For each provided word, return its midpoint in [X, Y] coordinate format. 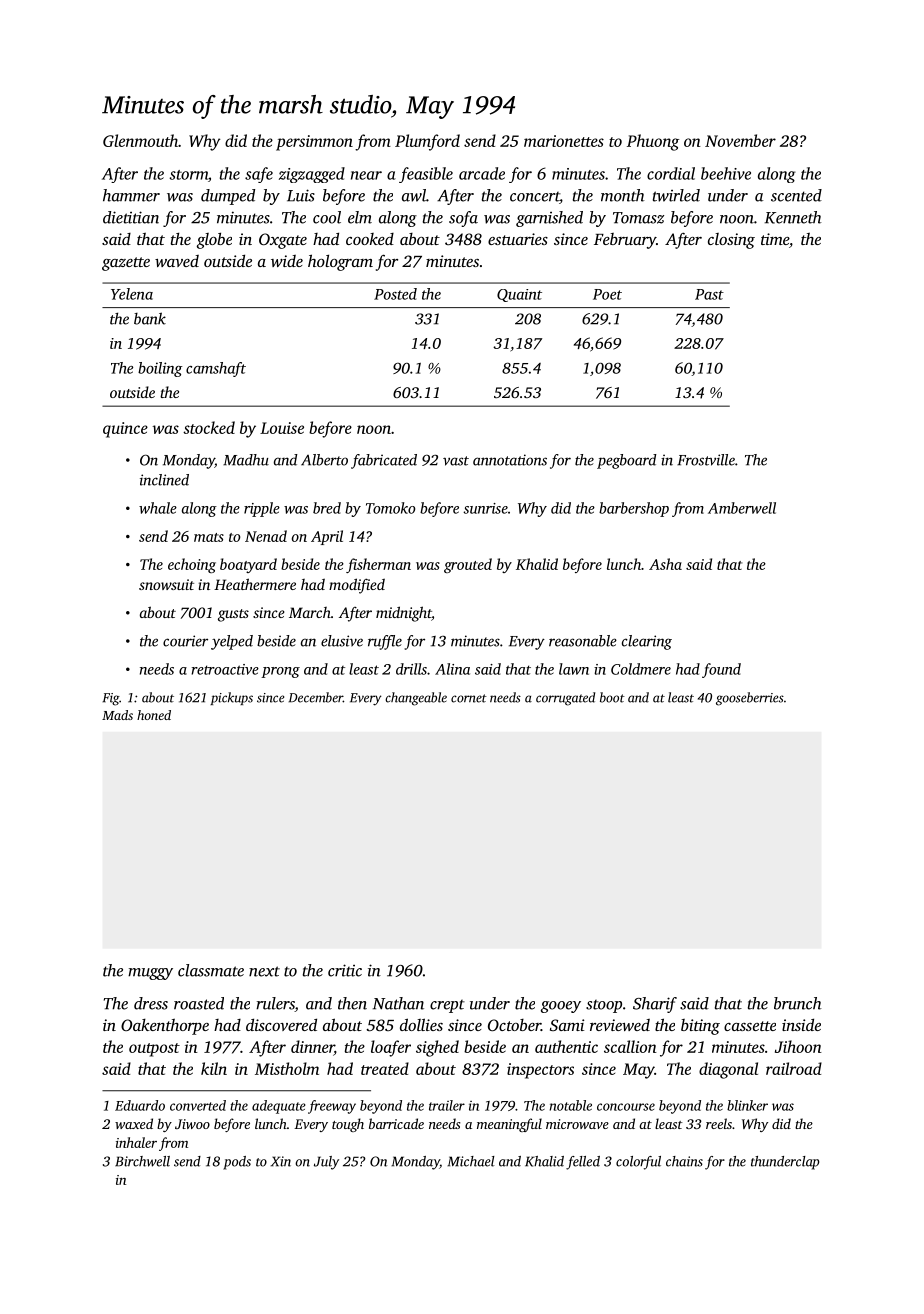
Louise [282, 428]
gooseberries [750, 699]
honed [154, 715]
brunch [798, 1003]
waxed [134, 1123]
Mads [117, 715]
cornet [469, 698]
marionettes [564, 141]
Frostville [706, 460]
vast [456, 461]
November [740, 140]
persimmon [314, 143]
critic [345, 970]
